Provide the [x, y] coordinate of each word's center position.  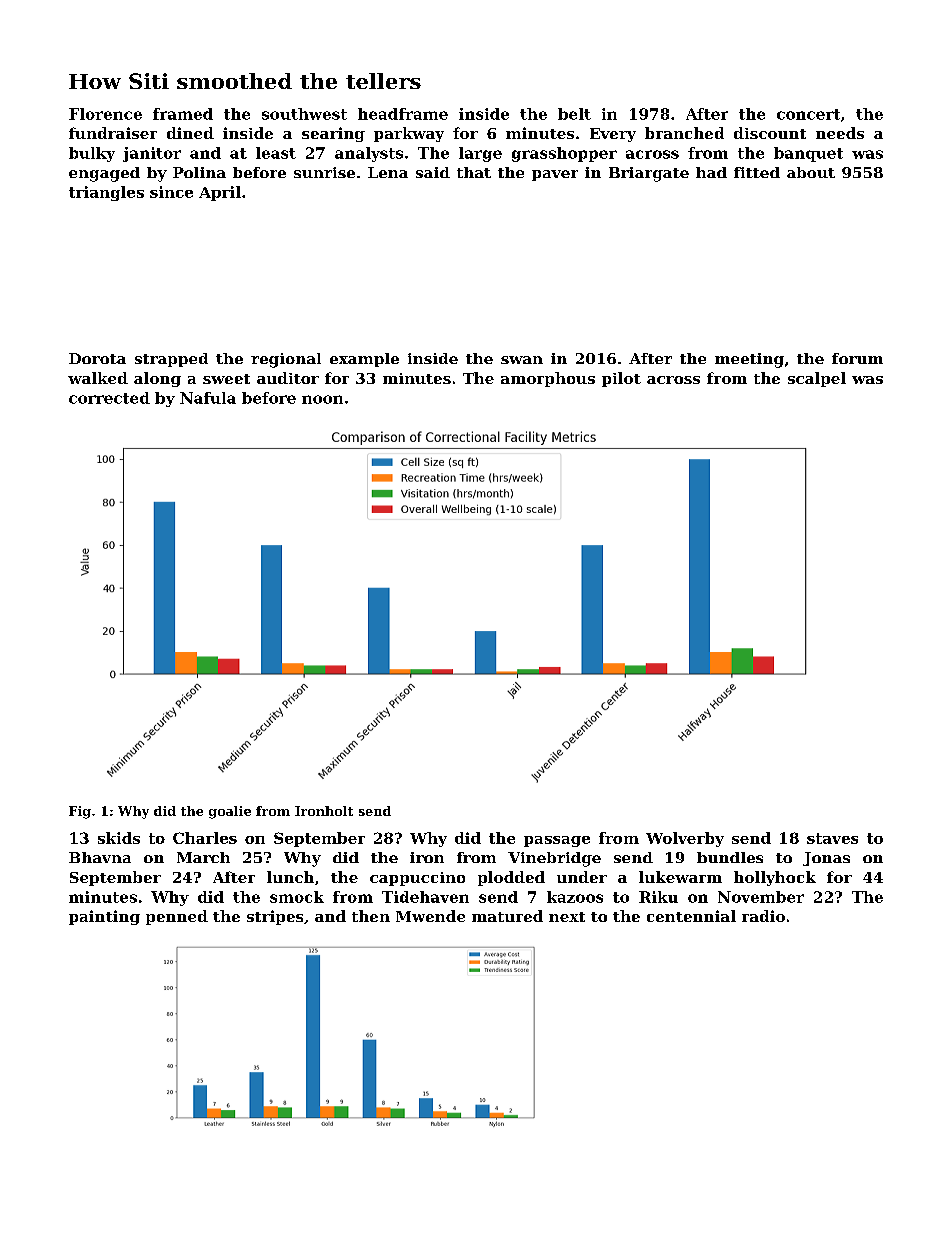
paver [555, 175]
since [171, 192]
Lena [388, 172]
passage [557, 841]
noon [322, 399]
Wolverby [685, 839]
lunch [290, 877]
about [811, 172]
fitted [757, 172]
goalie [230, 812]
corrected [109, 398]
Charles [205, 838]
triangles [106, 193]
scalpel [817, 379]
